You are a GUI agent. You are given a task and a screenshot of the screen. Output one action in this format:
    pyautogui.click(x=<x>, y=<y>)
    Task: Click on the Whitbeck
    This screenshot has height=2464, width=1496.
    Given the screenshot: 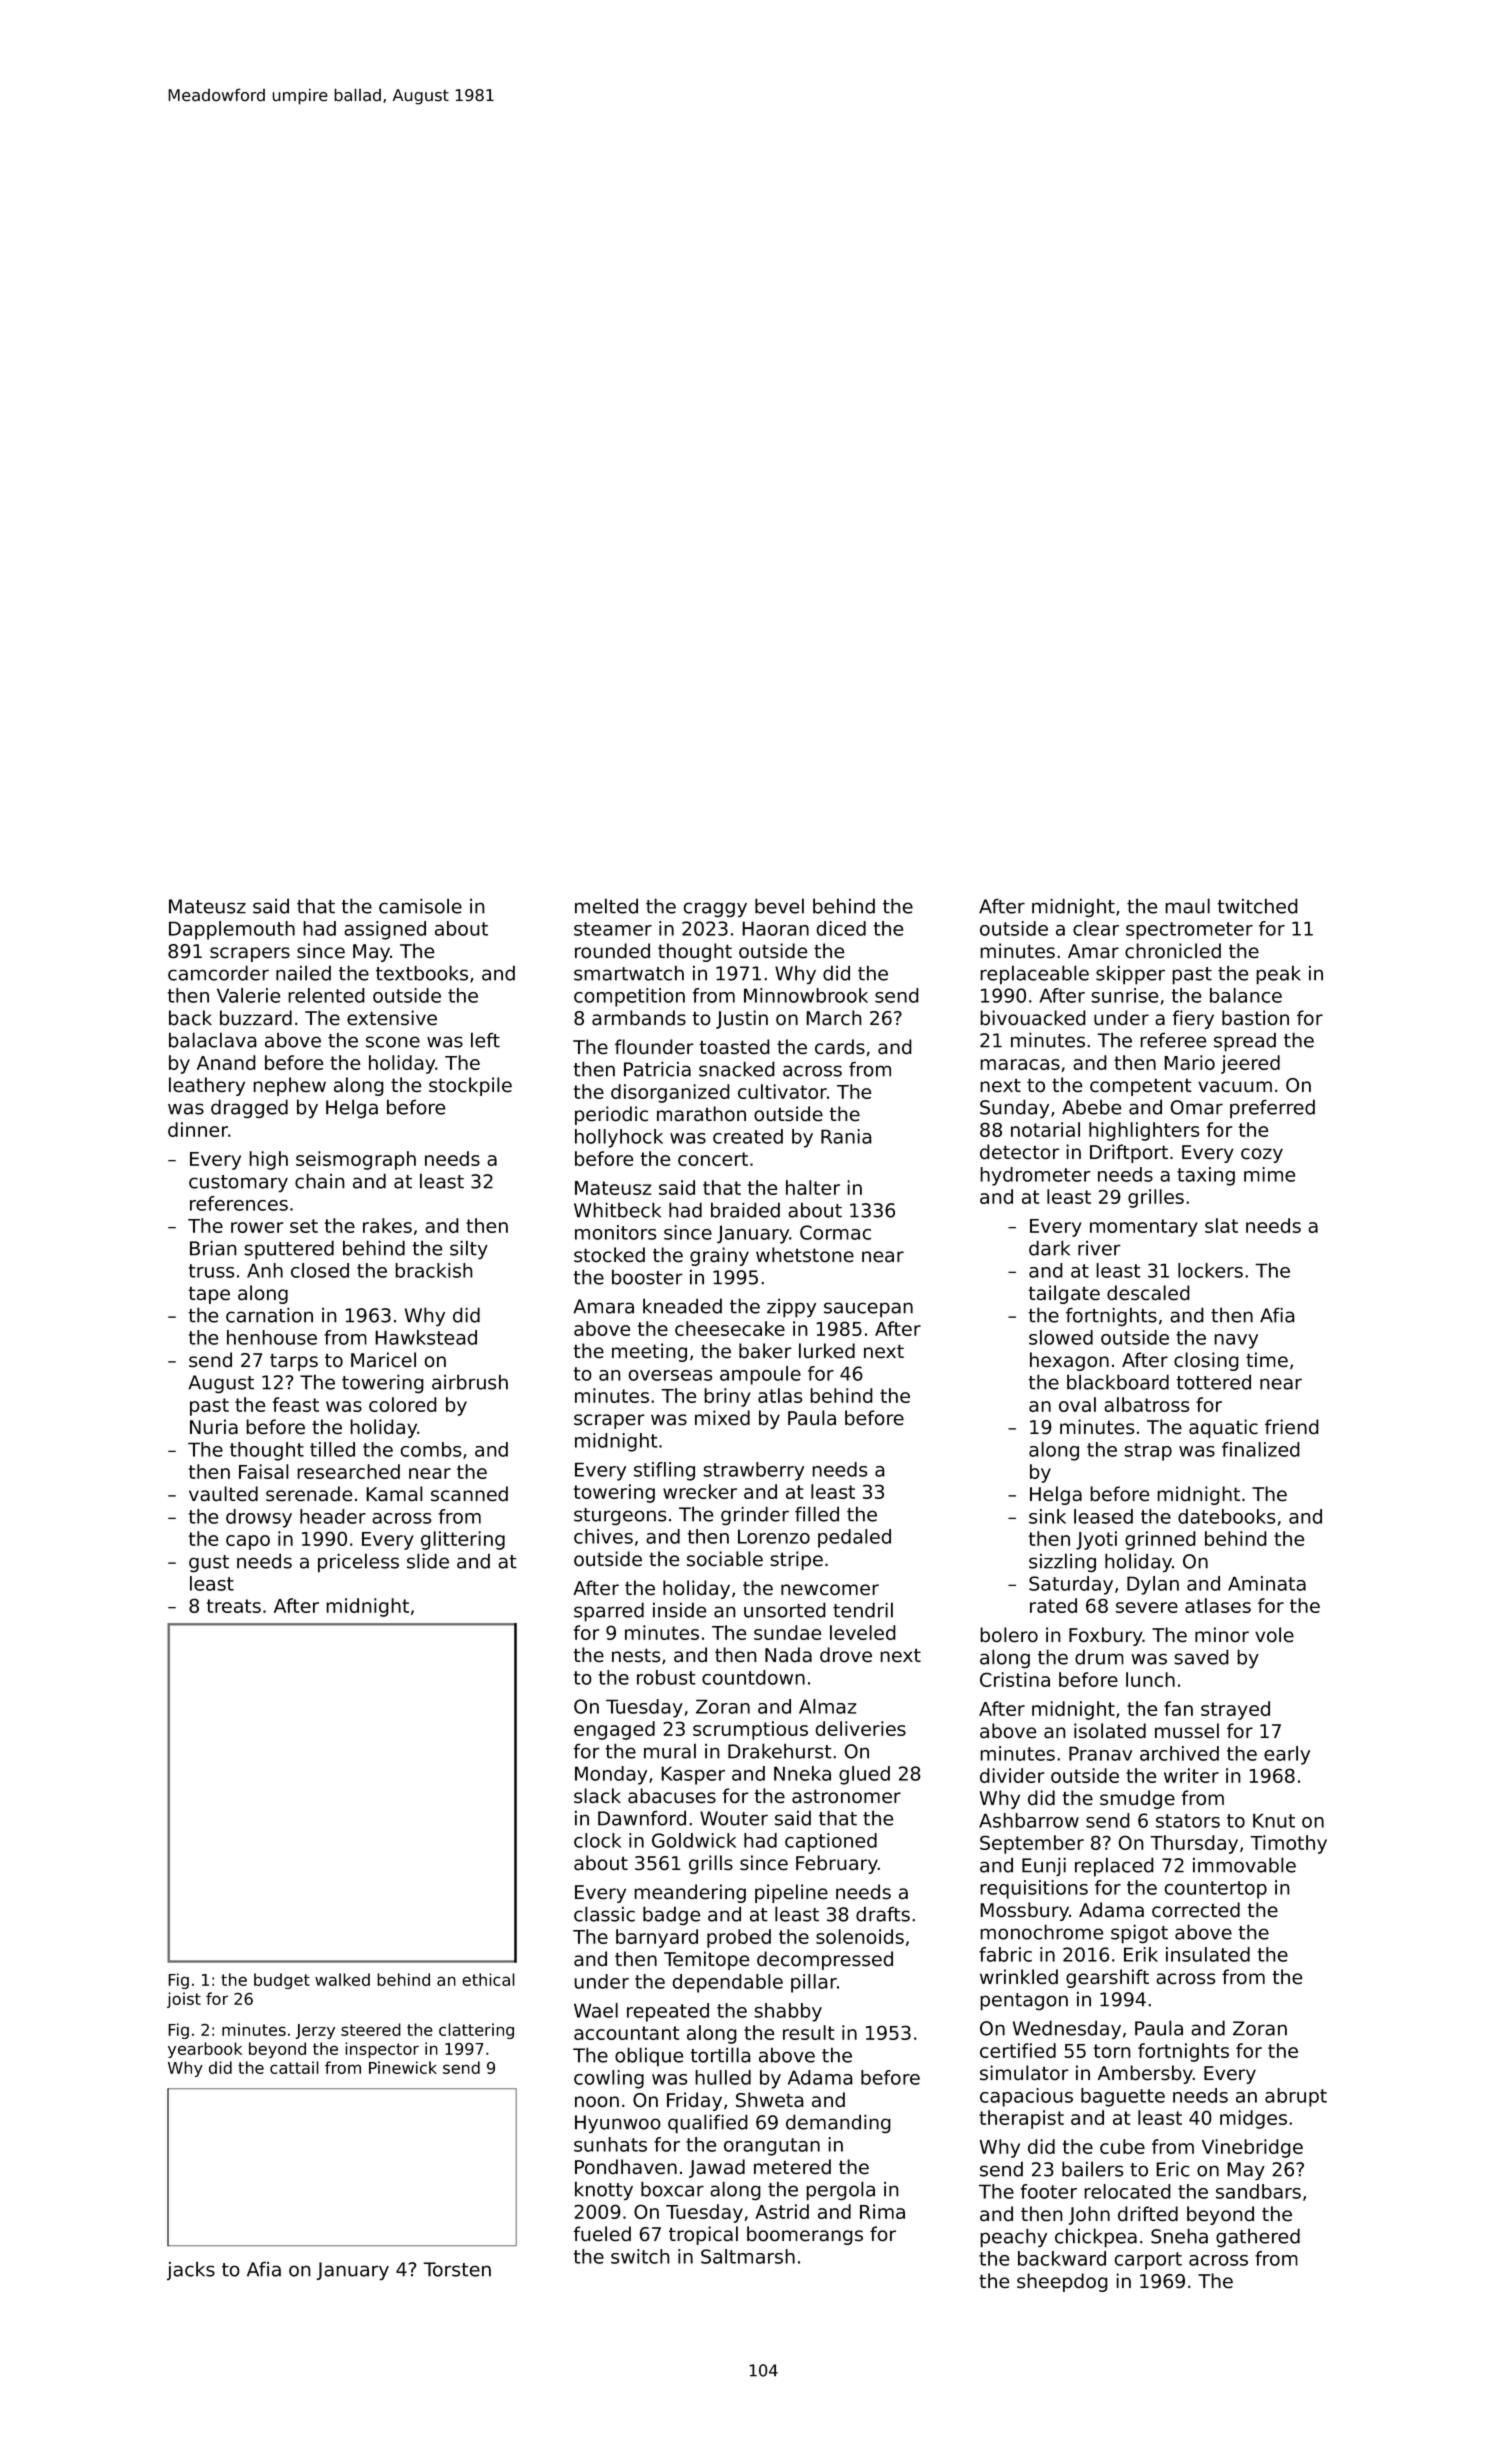 What is the action you would take?
    pyautogui.click(x=617, y=1210)
